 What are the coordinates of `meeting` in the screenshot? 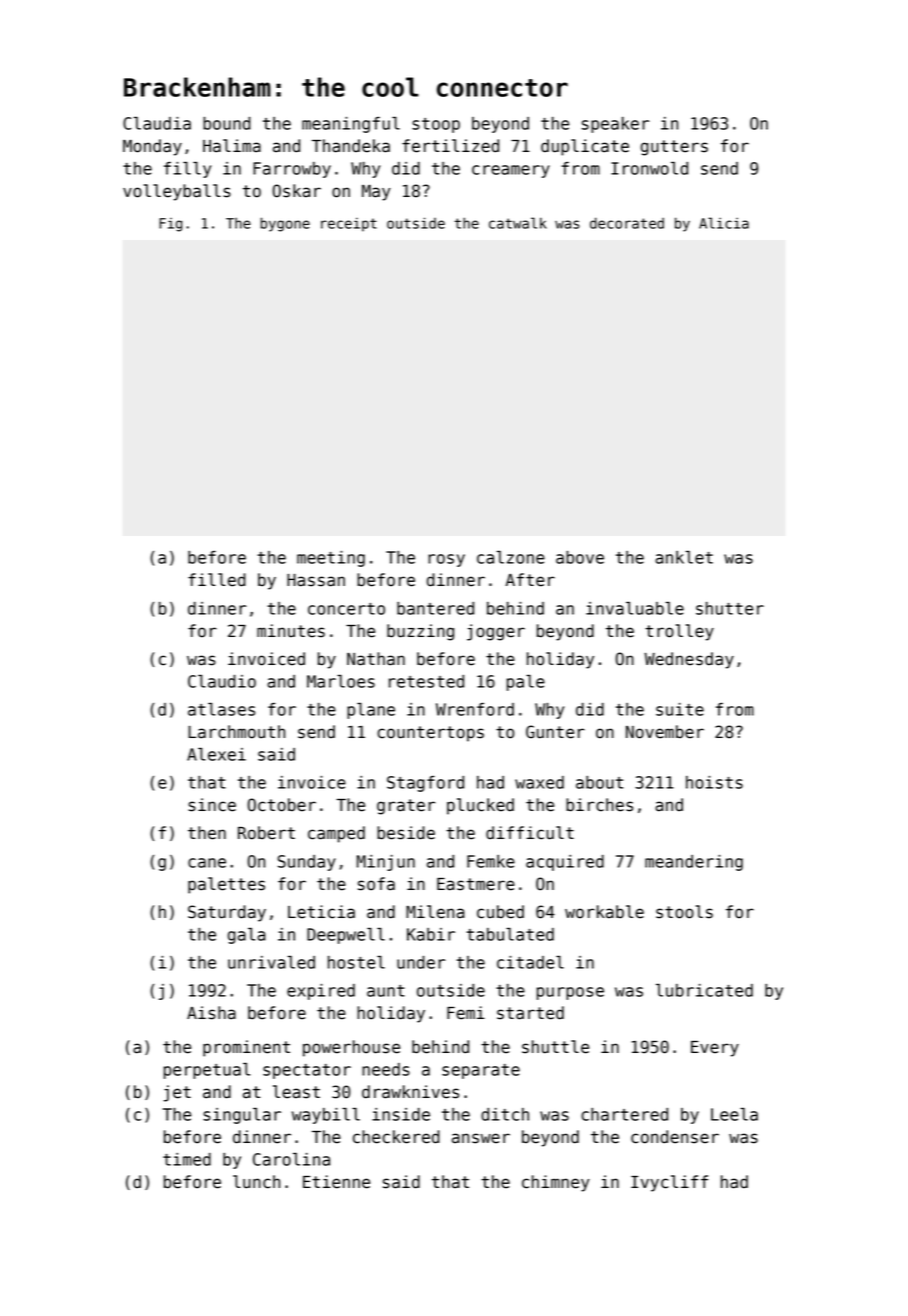 It's located at (331, 559).
